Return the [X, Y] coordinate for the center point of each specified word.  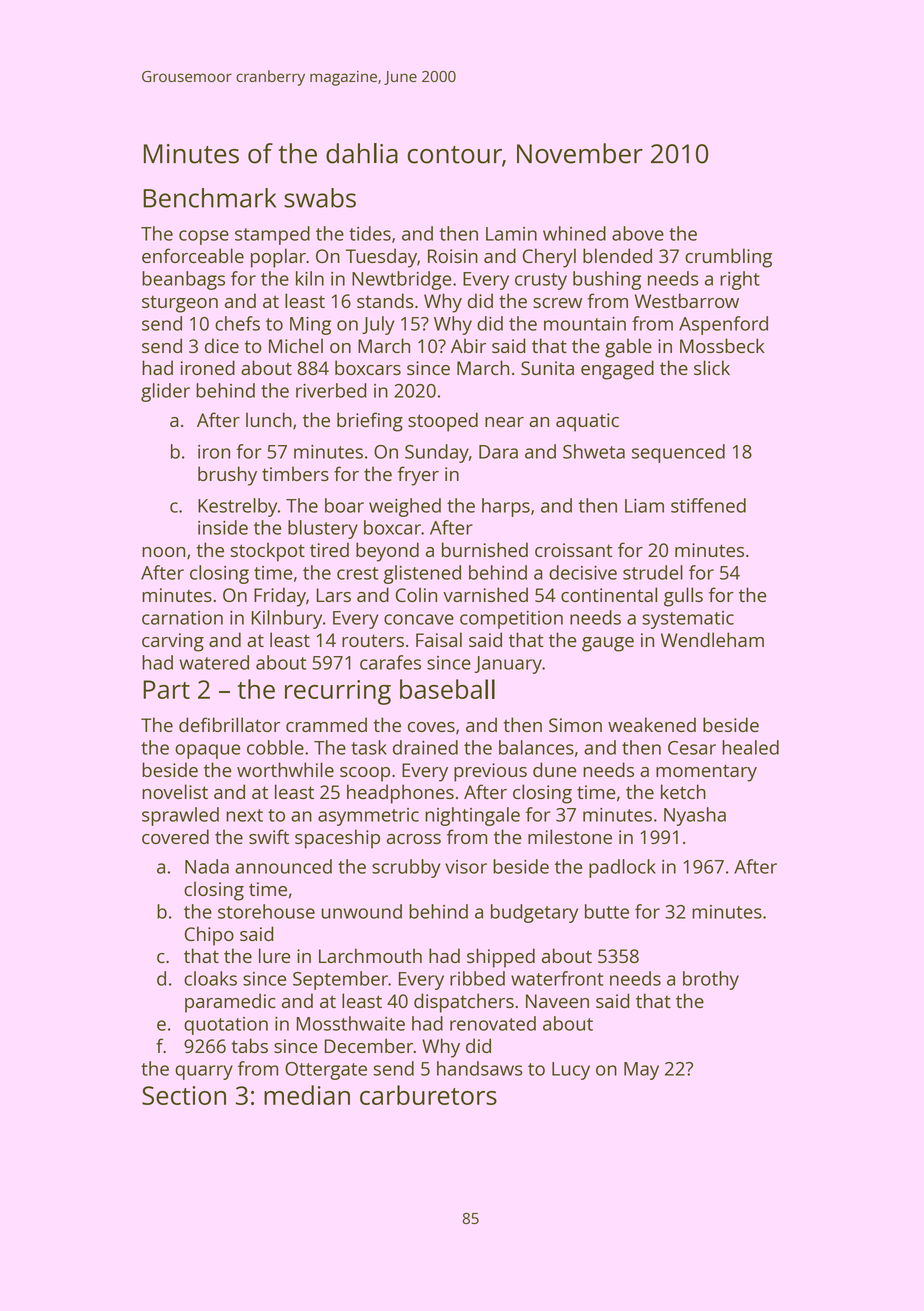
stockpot [267, 552]
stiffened [708, 505]
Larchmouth [370, 955]
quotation [226, 1026]
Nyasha [695, 816]
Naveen [557, 1001]
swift [269, 836]
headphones [400, 794]
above [638, 233]
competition [511, 620]
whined [574, 233]
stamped [272, 235]
